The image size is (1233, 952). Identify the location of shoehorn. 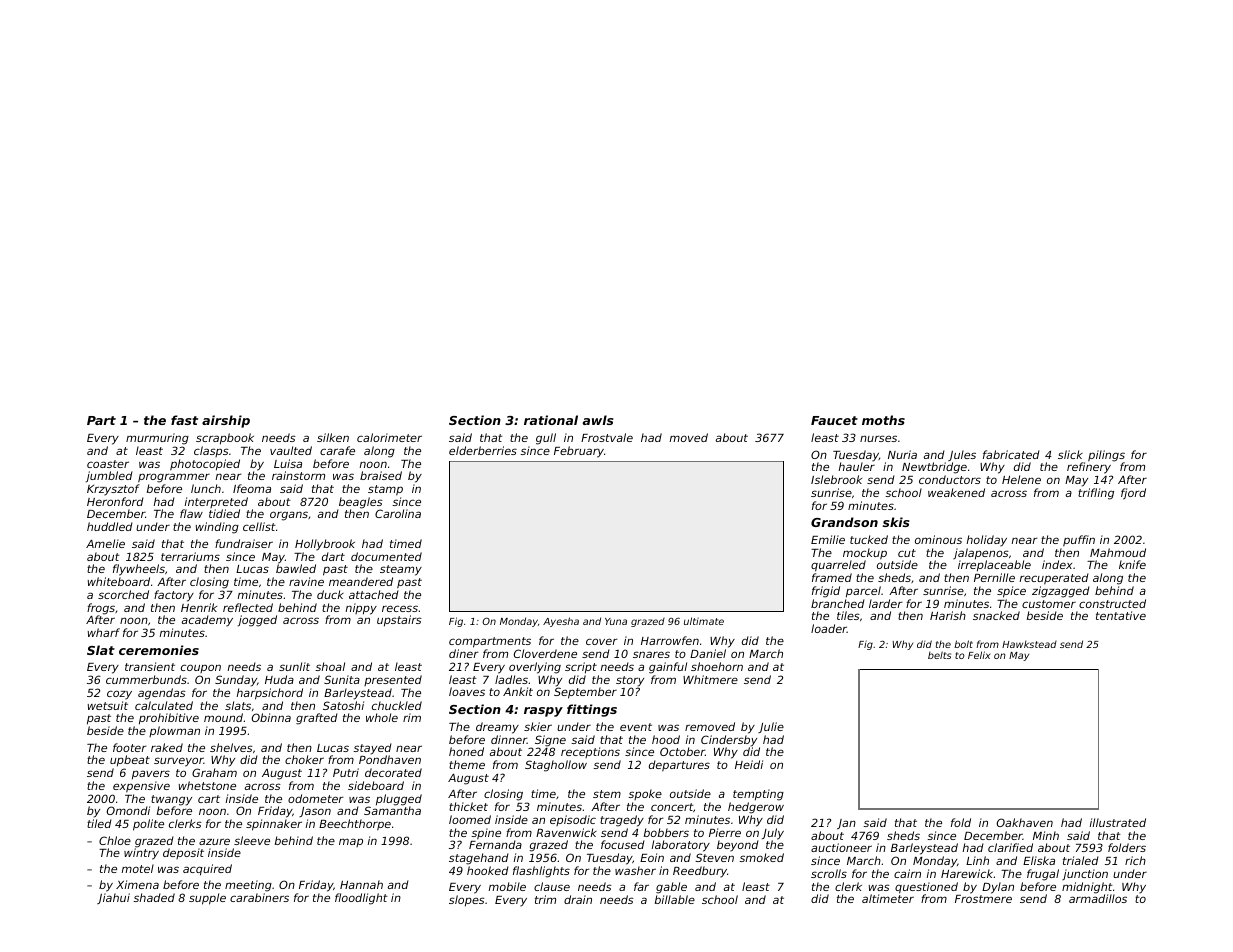
(717, 666).
